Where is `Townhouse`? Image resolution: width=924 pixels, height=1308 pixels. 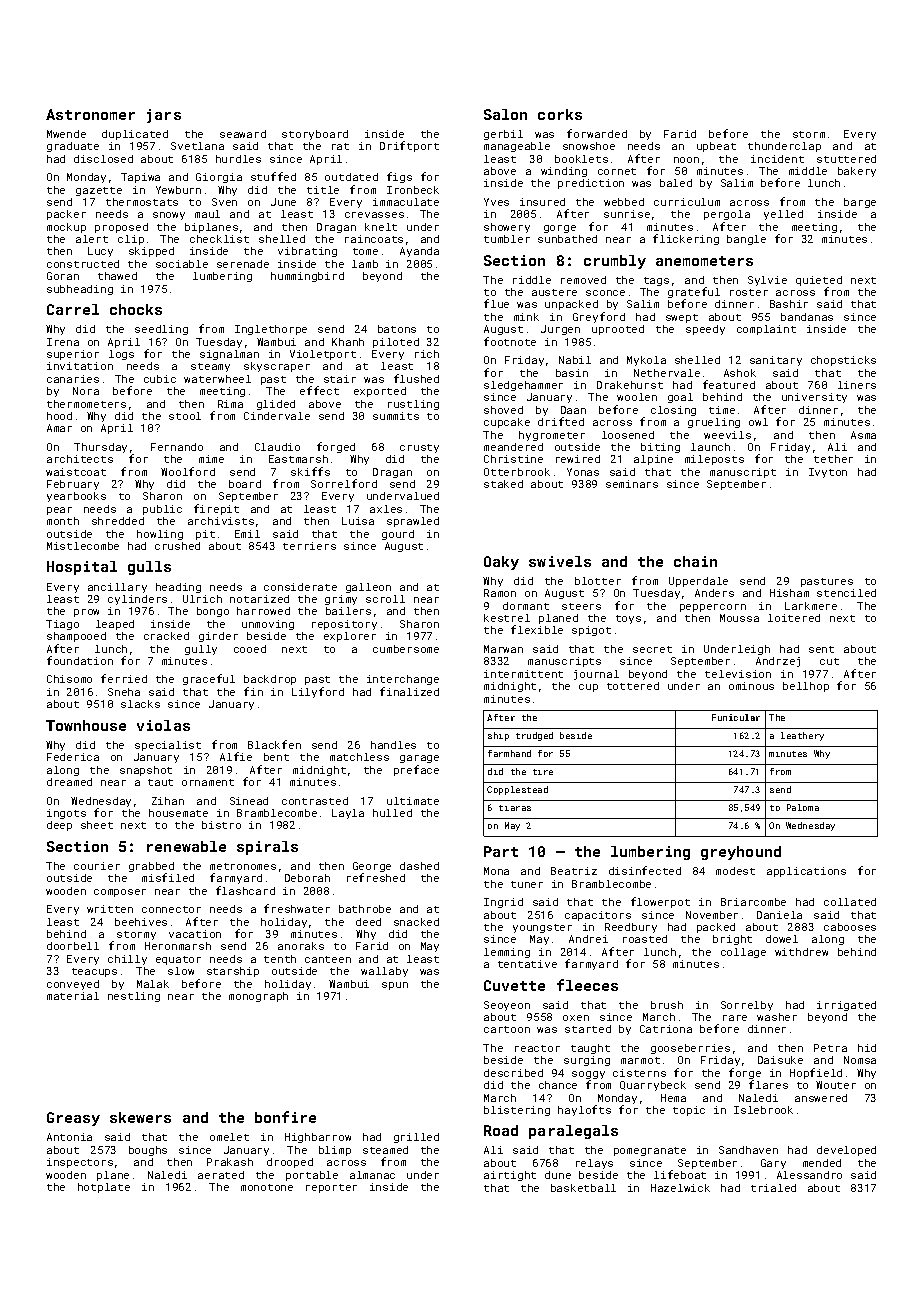
Townhouse is located at coordinates (86, 725).
